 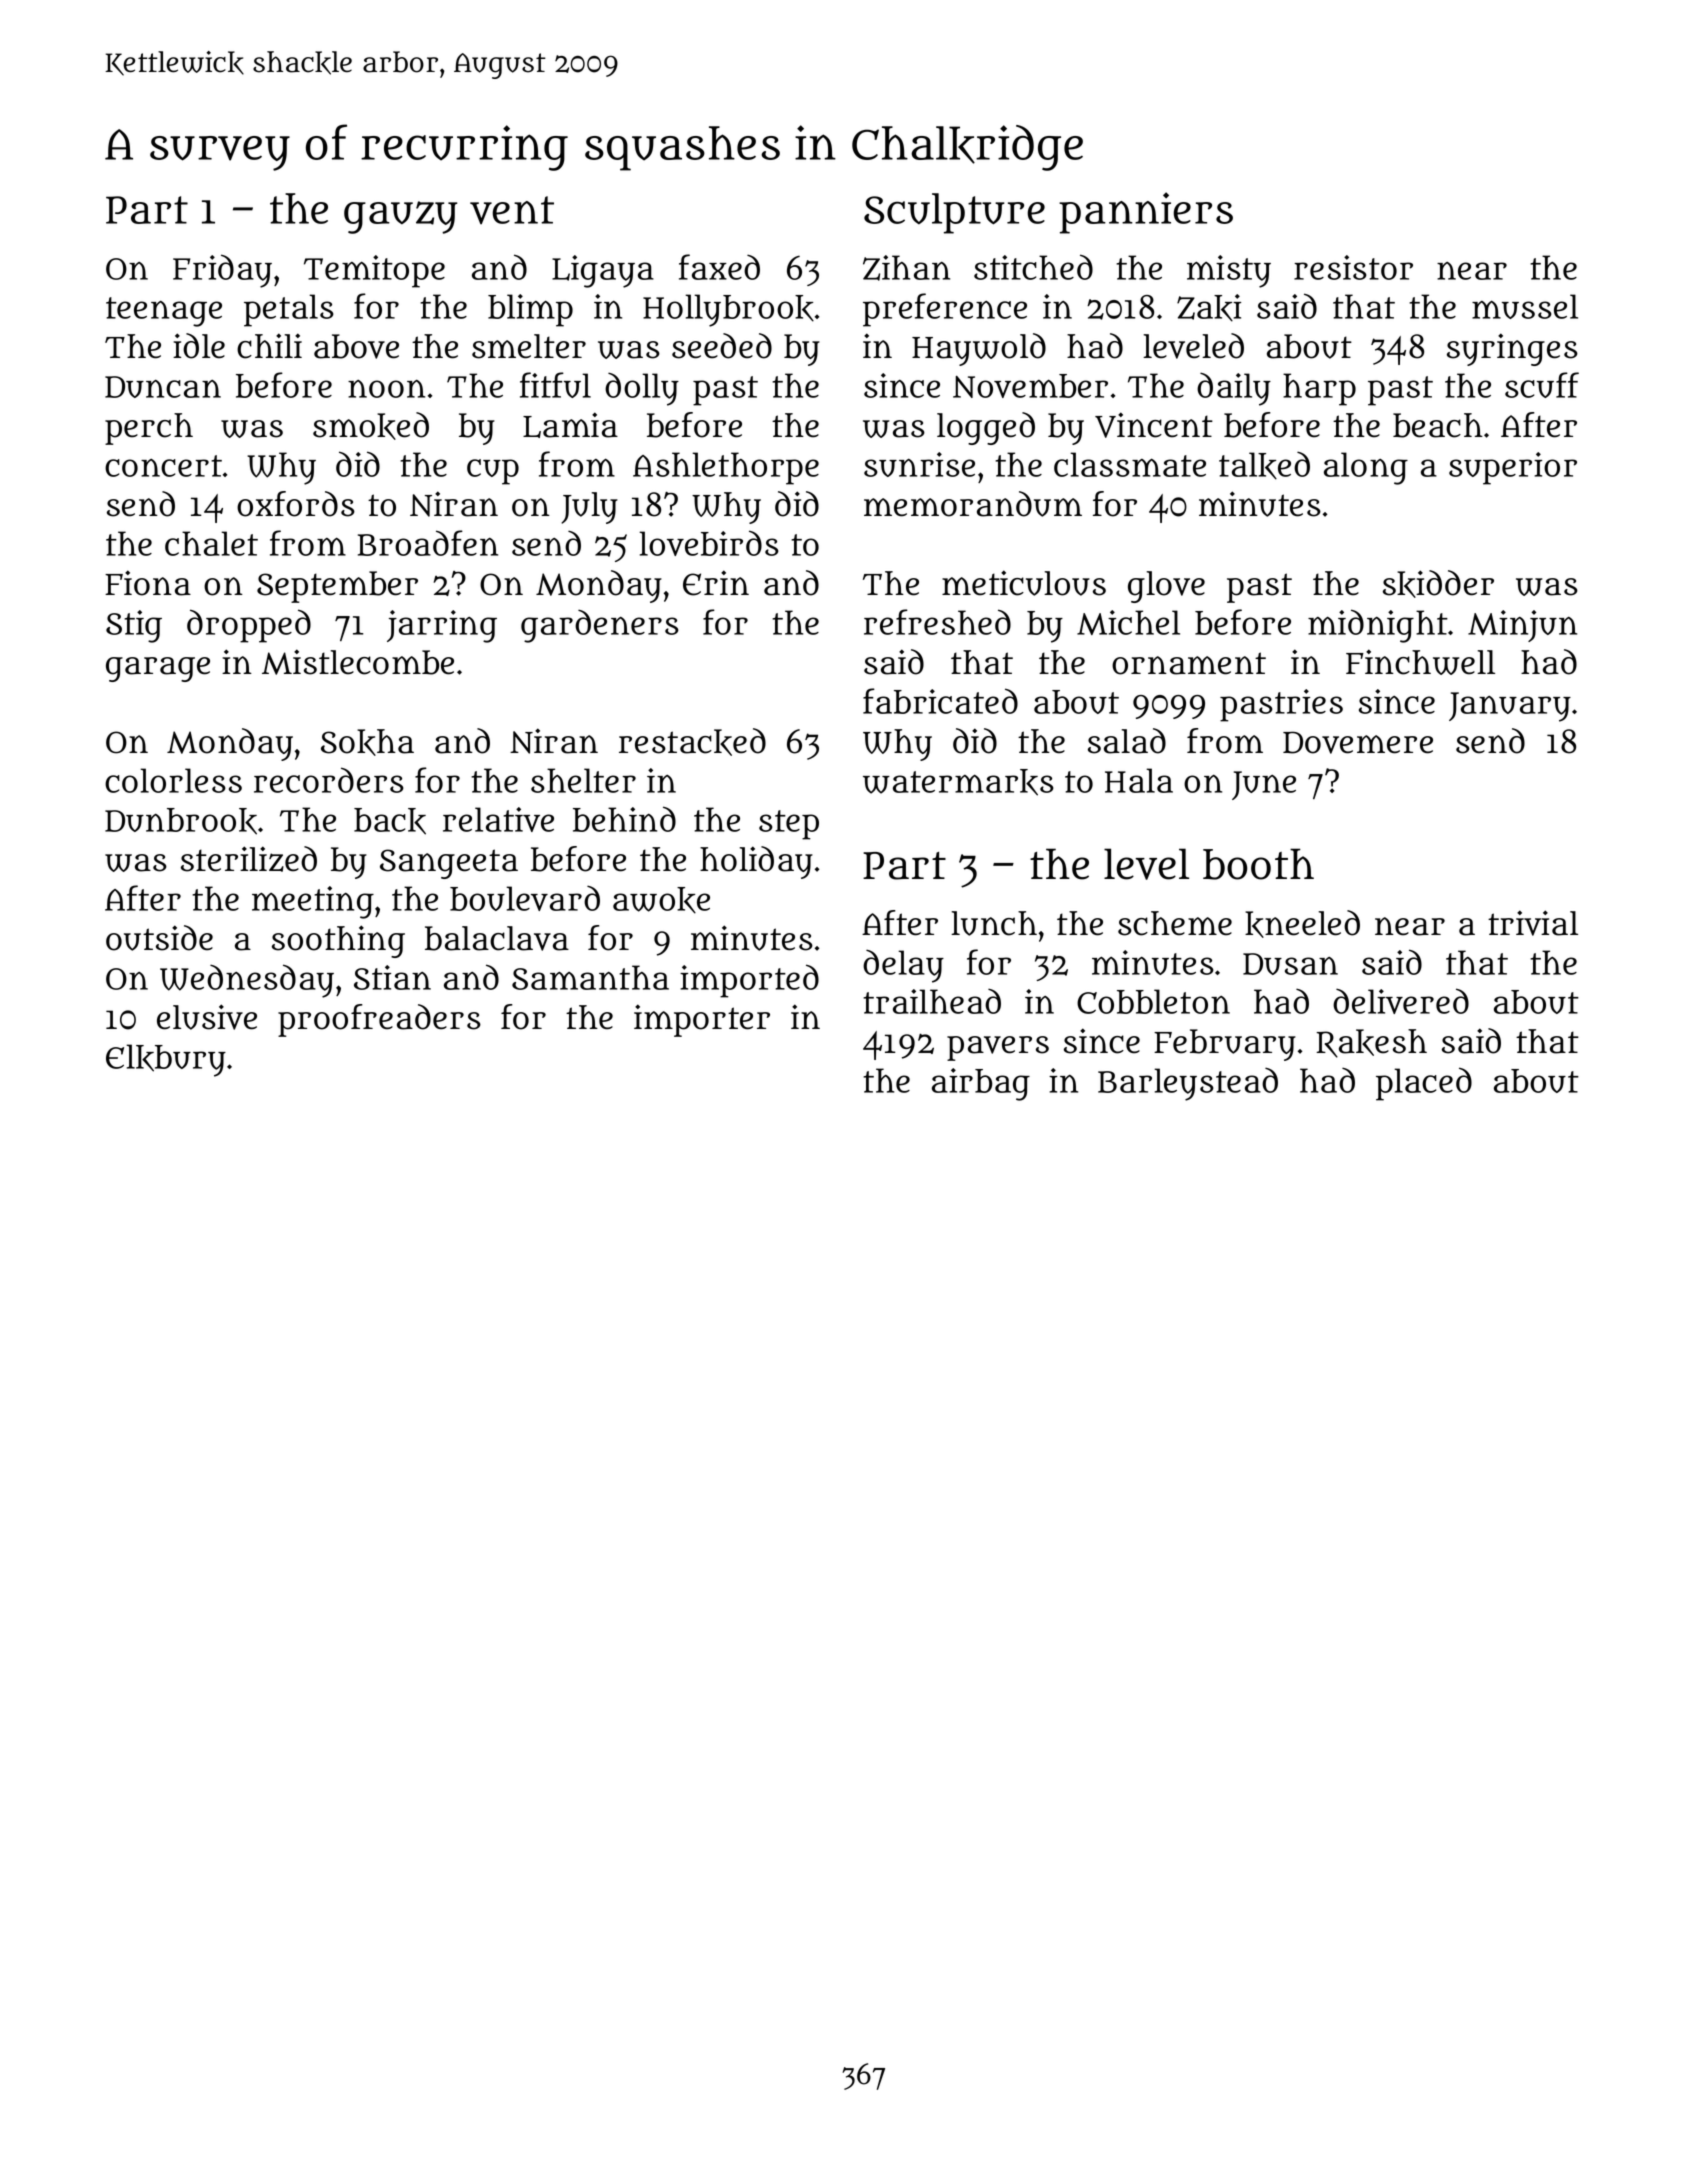 What do you see at coordinates (981, 1084) in the image?
I see `airbag` at bounding box center [981, 1084].
